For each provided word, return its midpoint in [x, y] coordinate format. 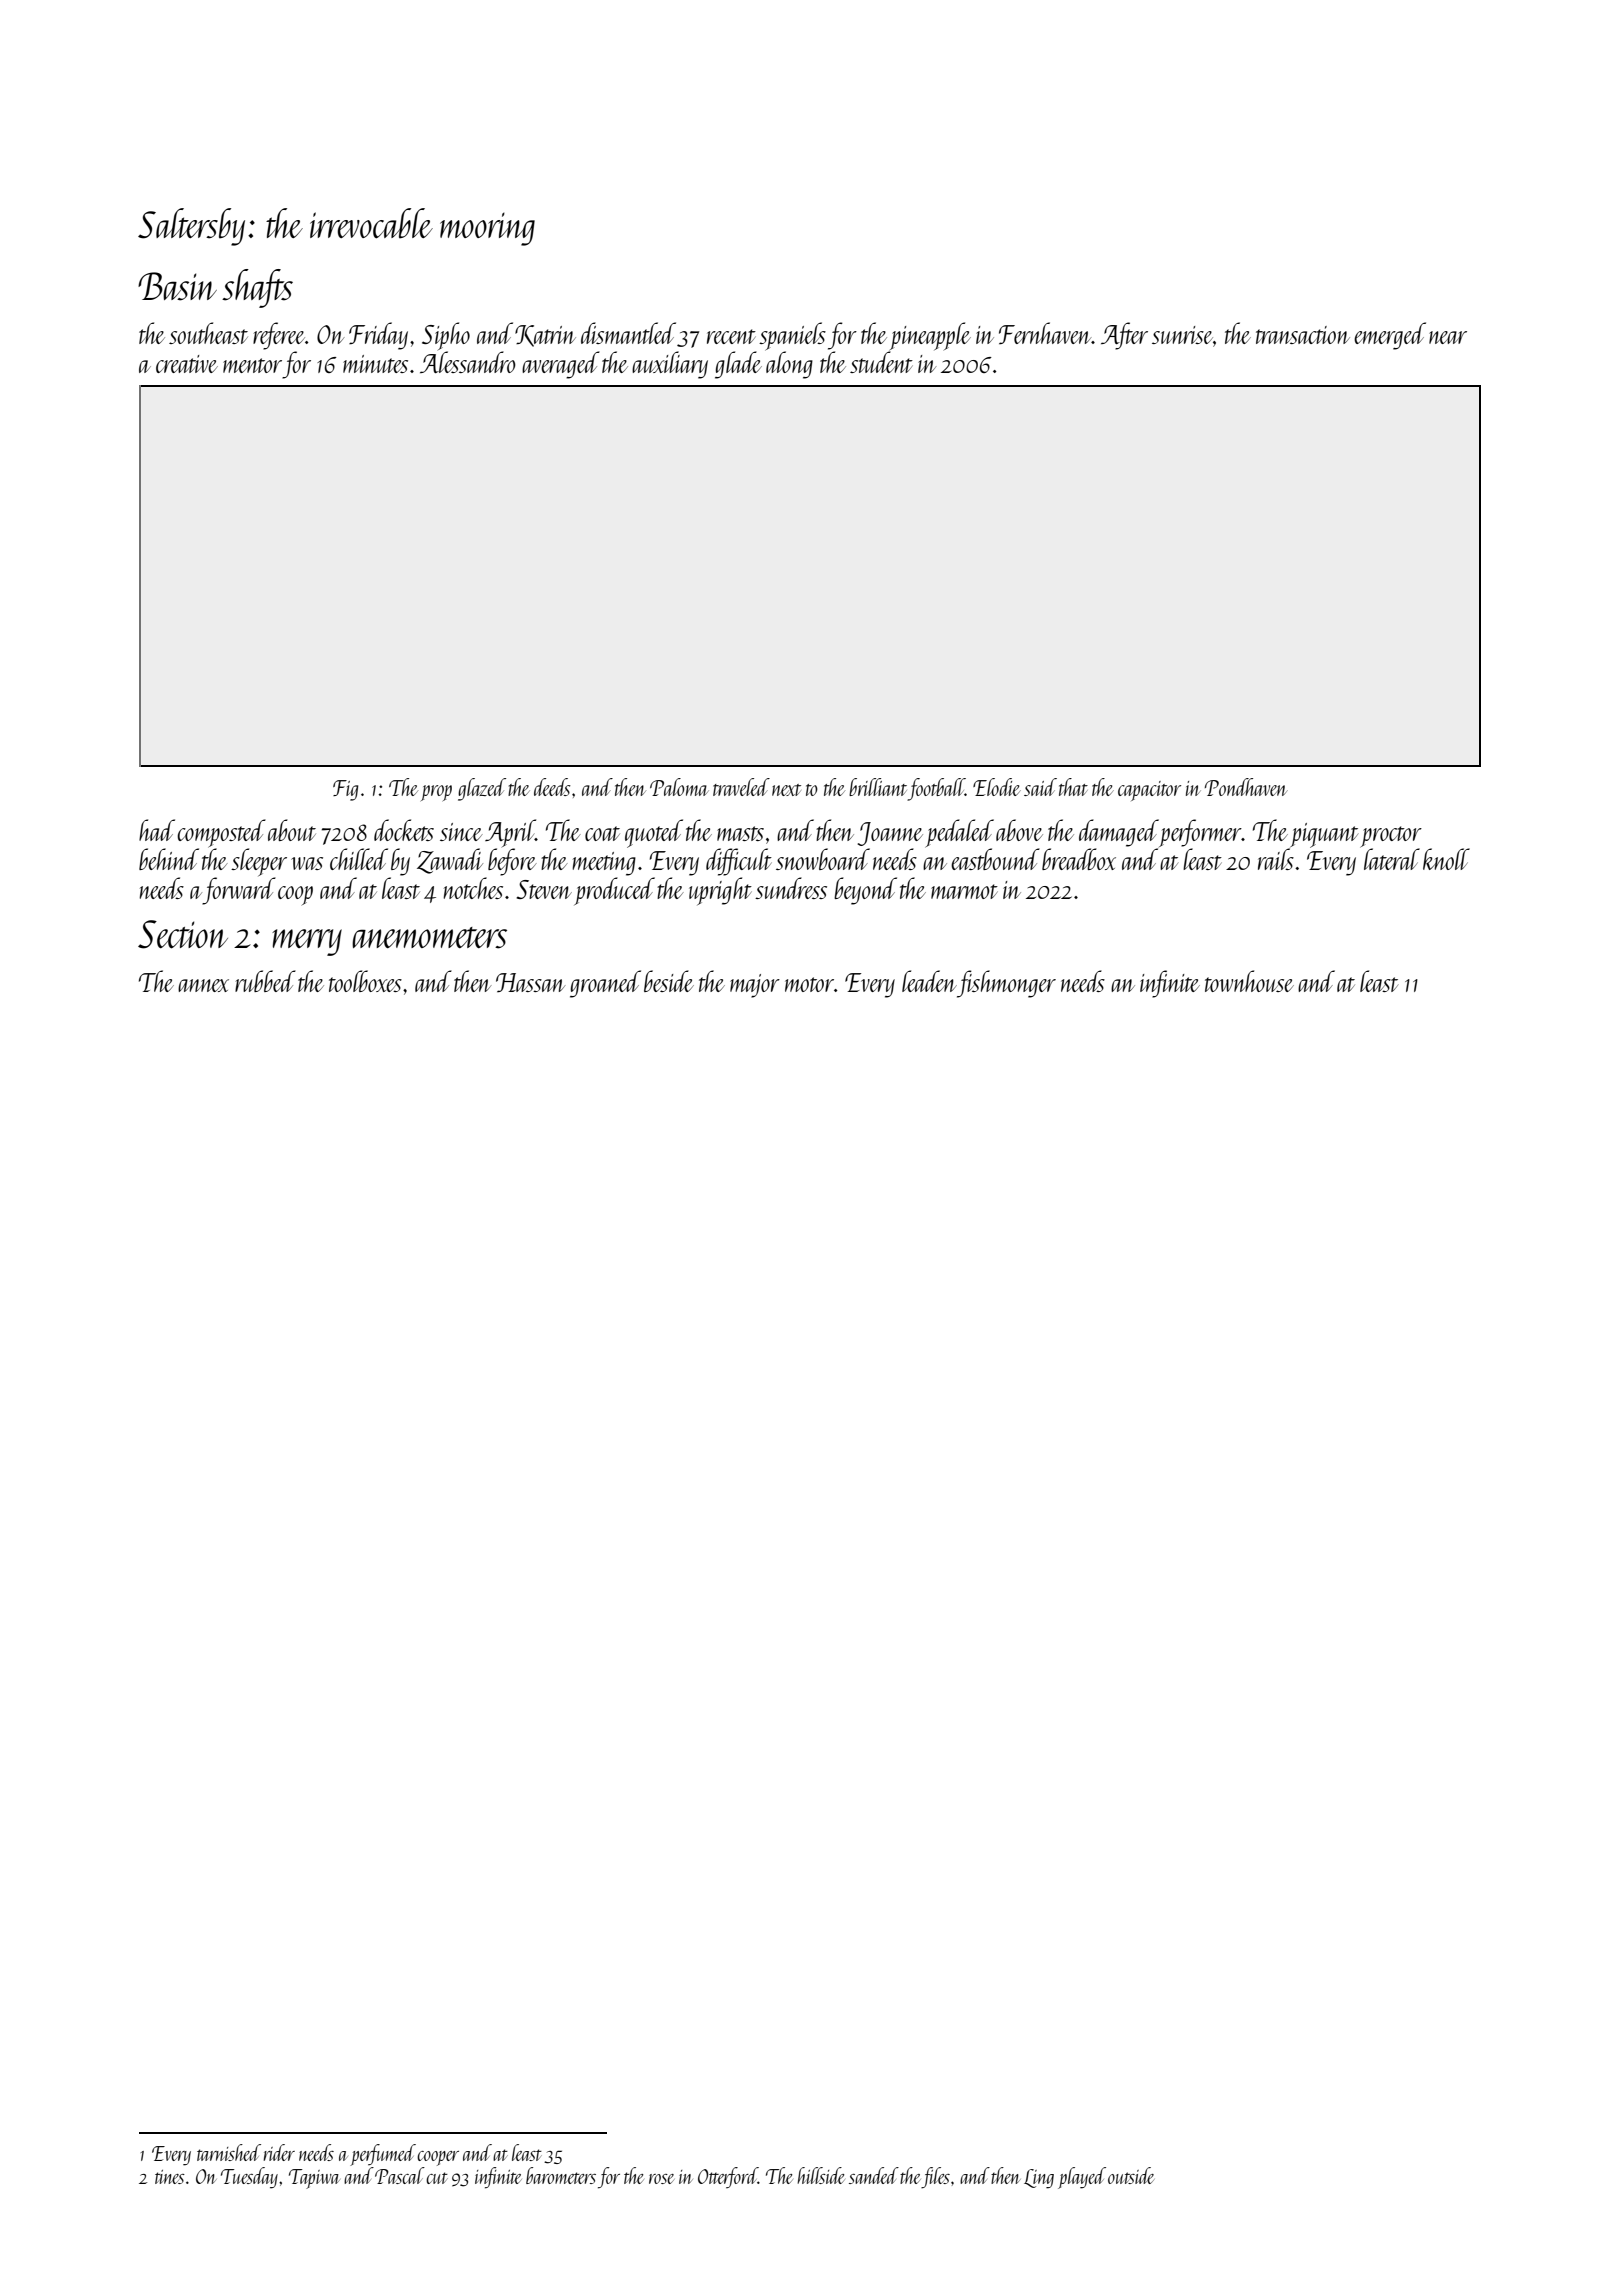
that [1073, 787]
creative [187, 364]
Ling [1039, 2179]
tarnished [229, 2152]
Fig [345, 790]
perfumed [383, 2155]
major [755, 986]
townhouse [1249, 981]
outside [1131, 2175]
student [881, 362]
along [789, 365]
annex [203, 985]
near [1448, 337]
